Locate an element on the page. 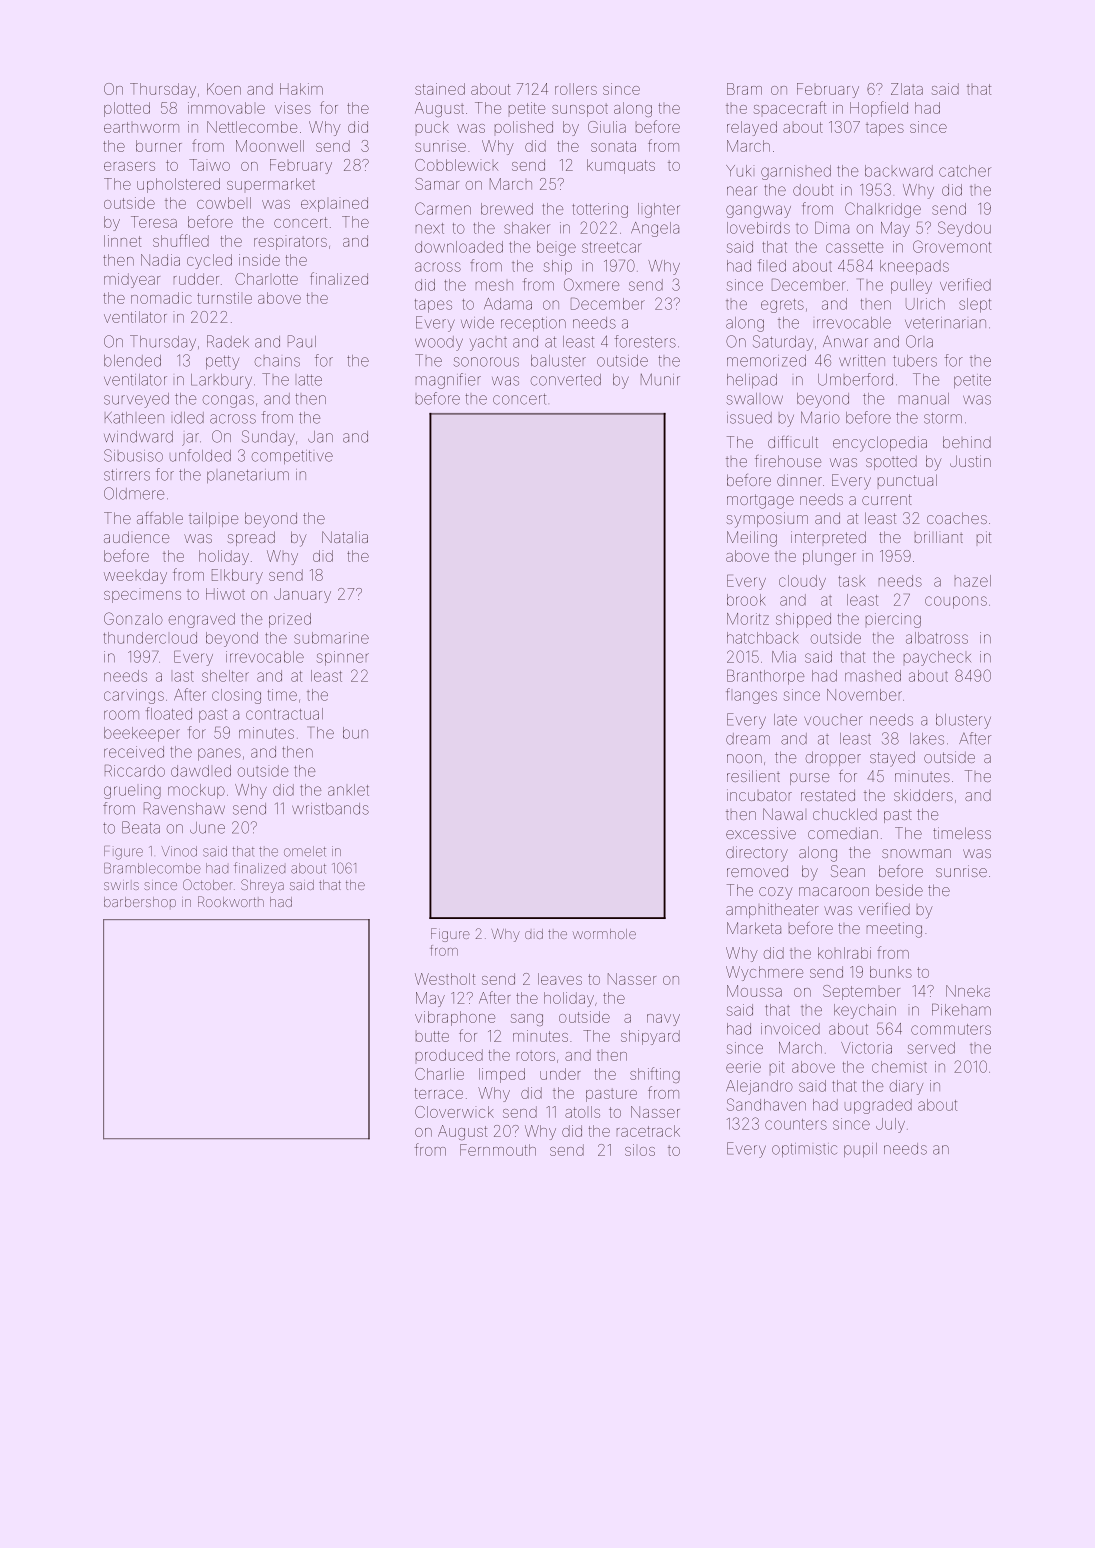 Image resolution: width=1095 pixels, height=1548 pixels. leaves is located at coordinates (560, 979).
